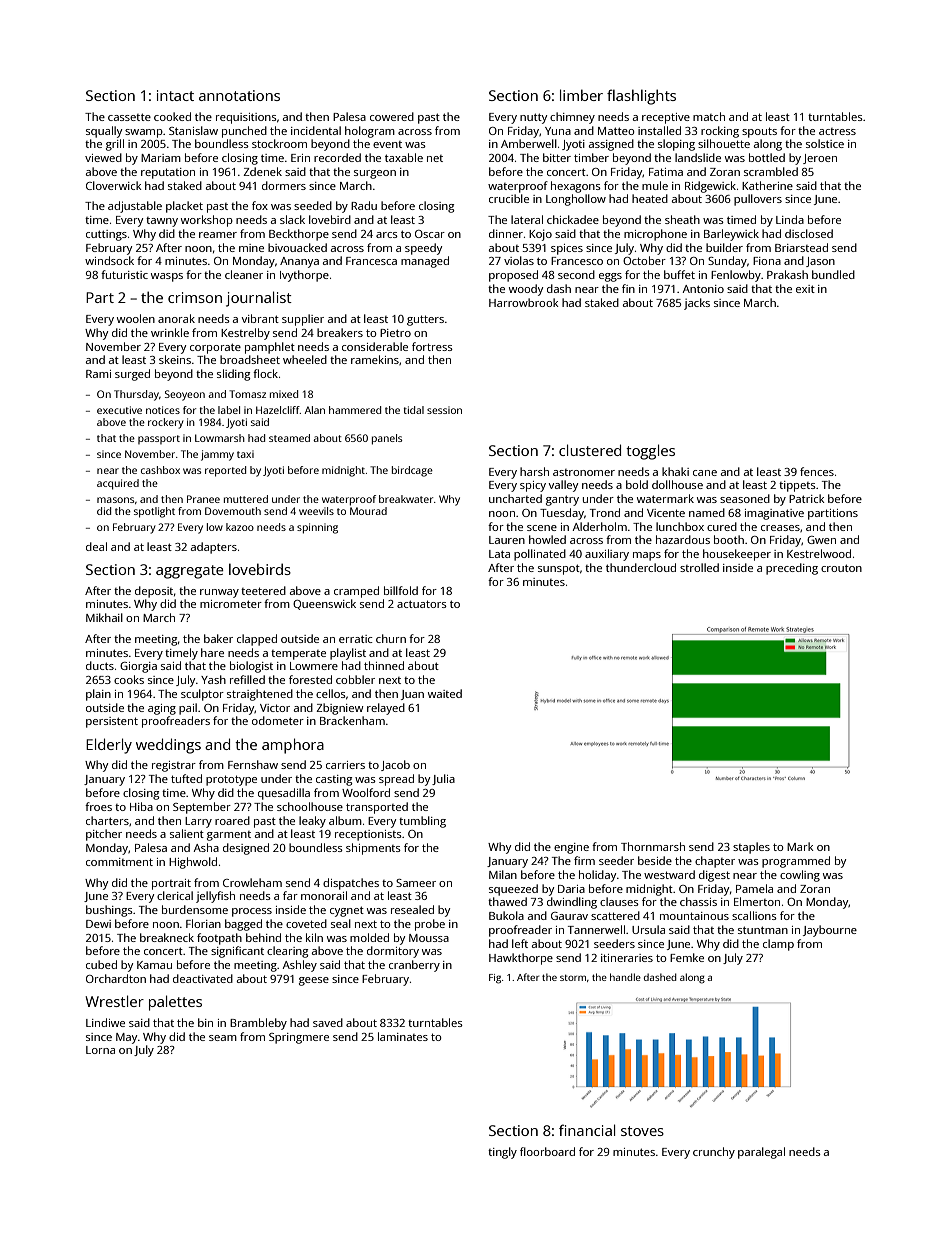 Image resolution: width=952 pixels, height=1233 pixels. I want to click on financial, so click(587, 1130).
